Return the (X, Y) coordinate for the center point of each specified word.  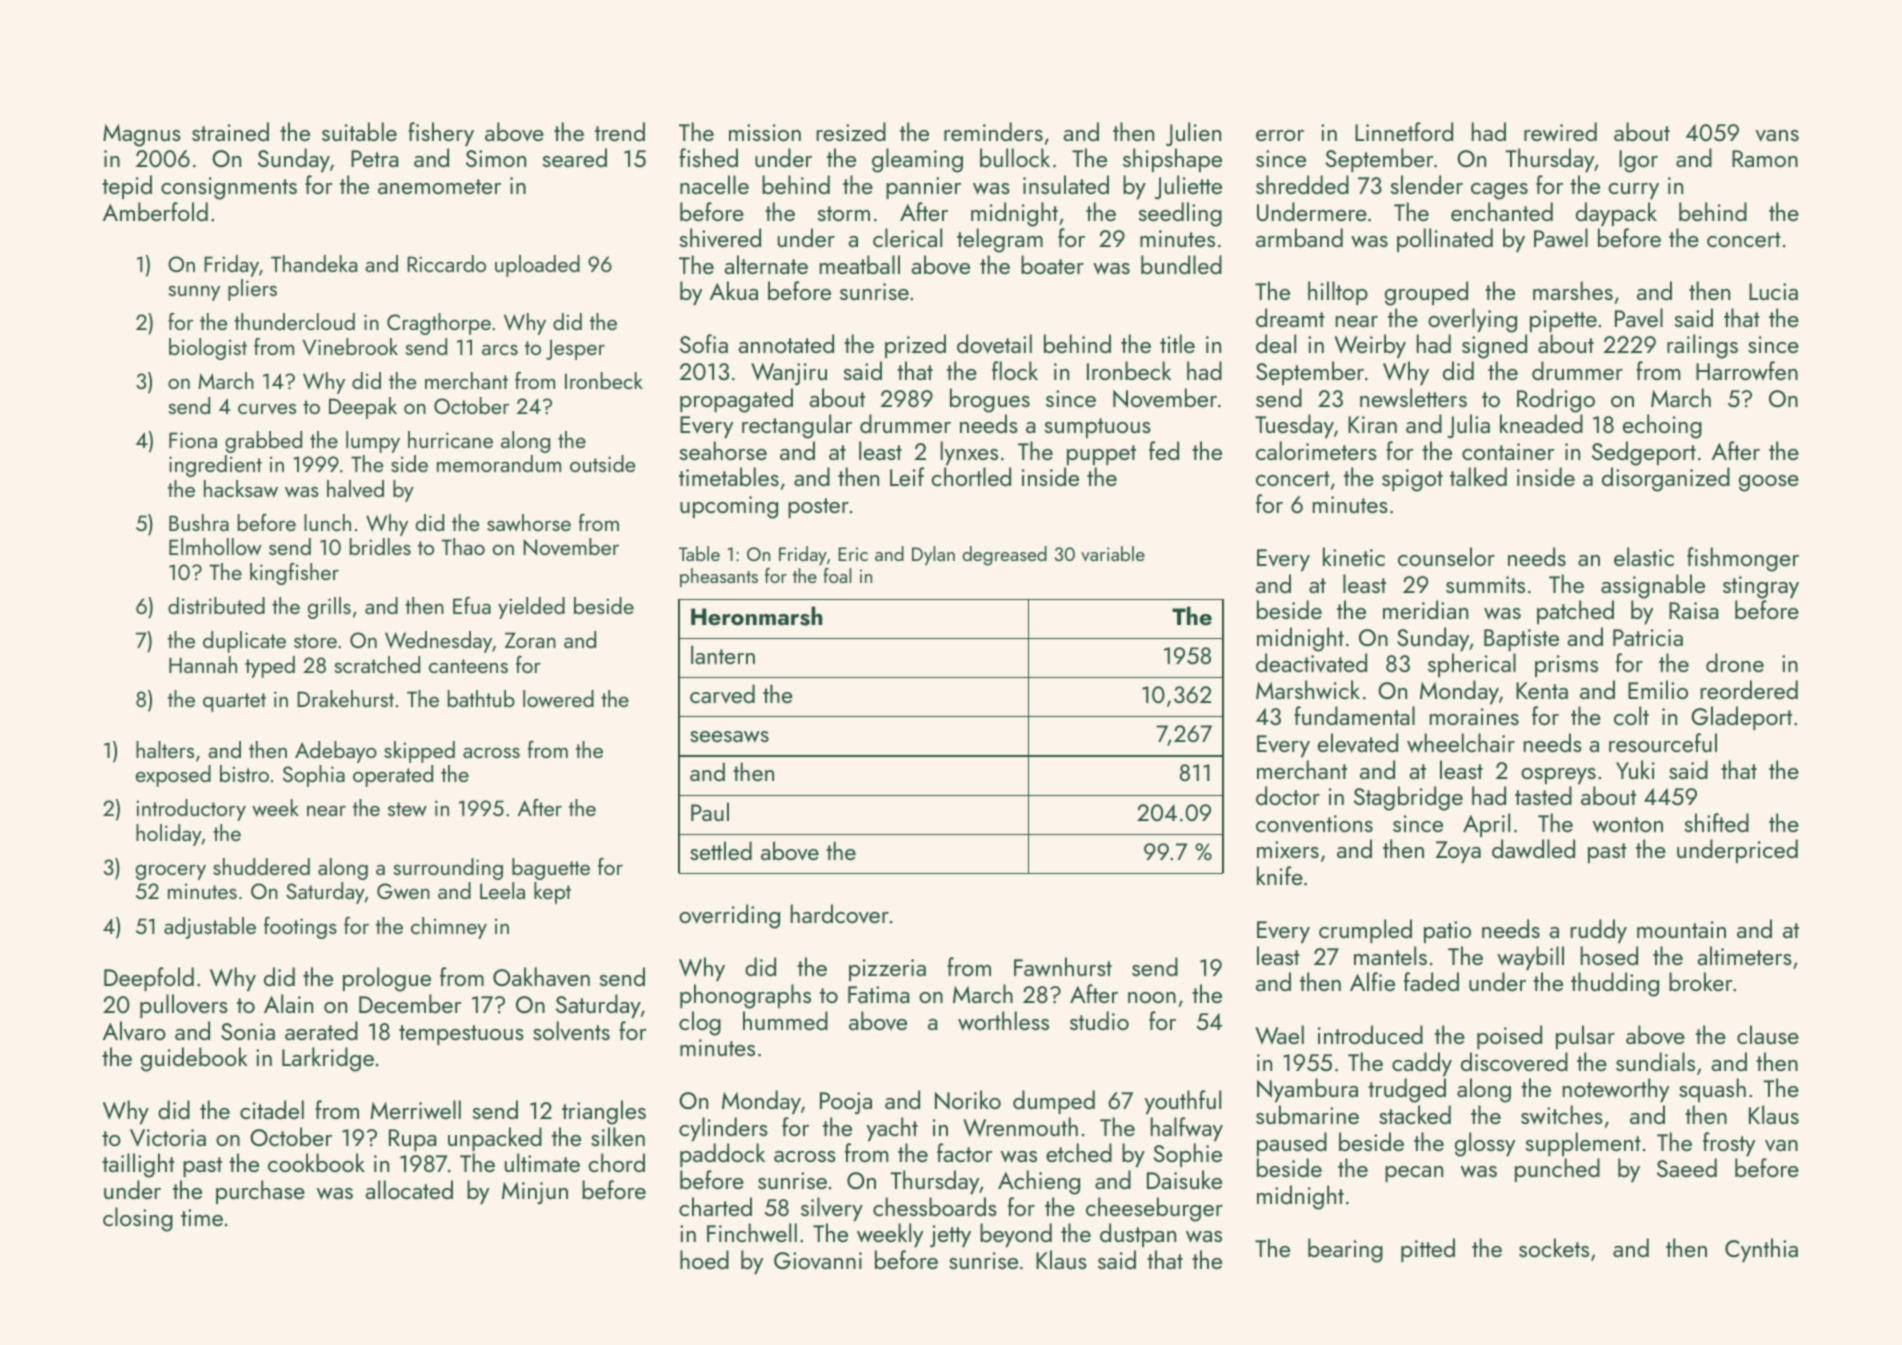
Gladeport (1741, 718)
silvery (832, 1209)
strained (230, 131)
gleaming (917, 160)
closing (138, 1219)
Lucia (1773, 291)
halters (165, 749)
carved (722, 693)
